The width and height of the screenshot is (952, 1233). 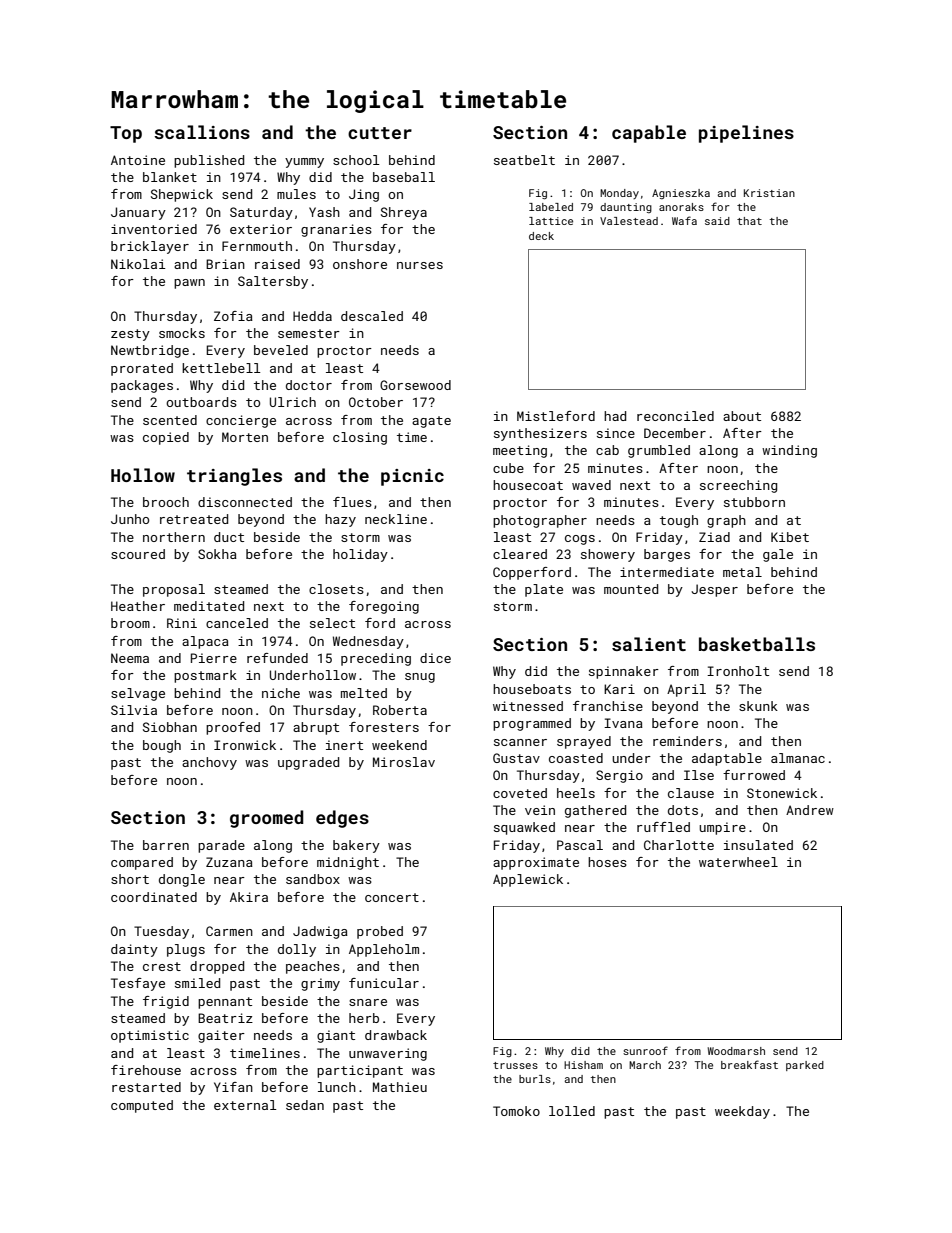 I want to click on proofed, so click(x=233, y=728).
